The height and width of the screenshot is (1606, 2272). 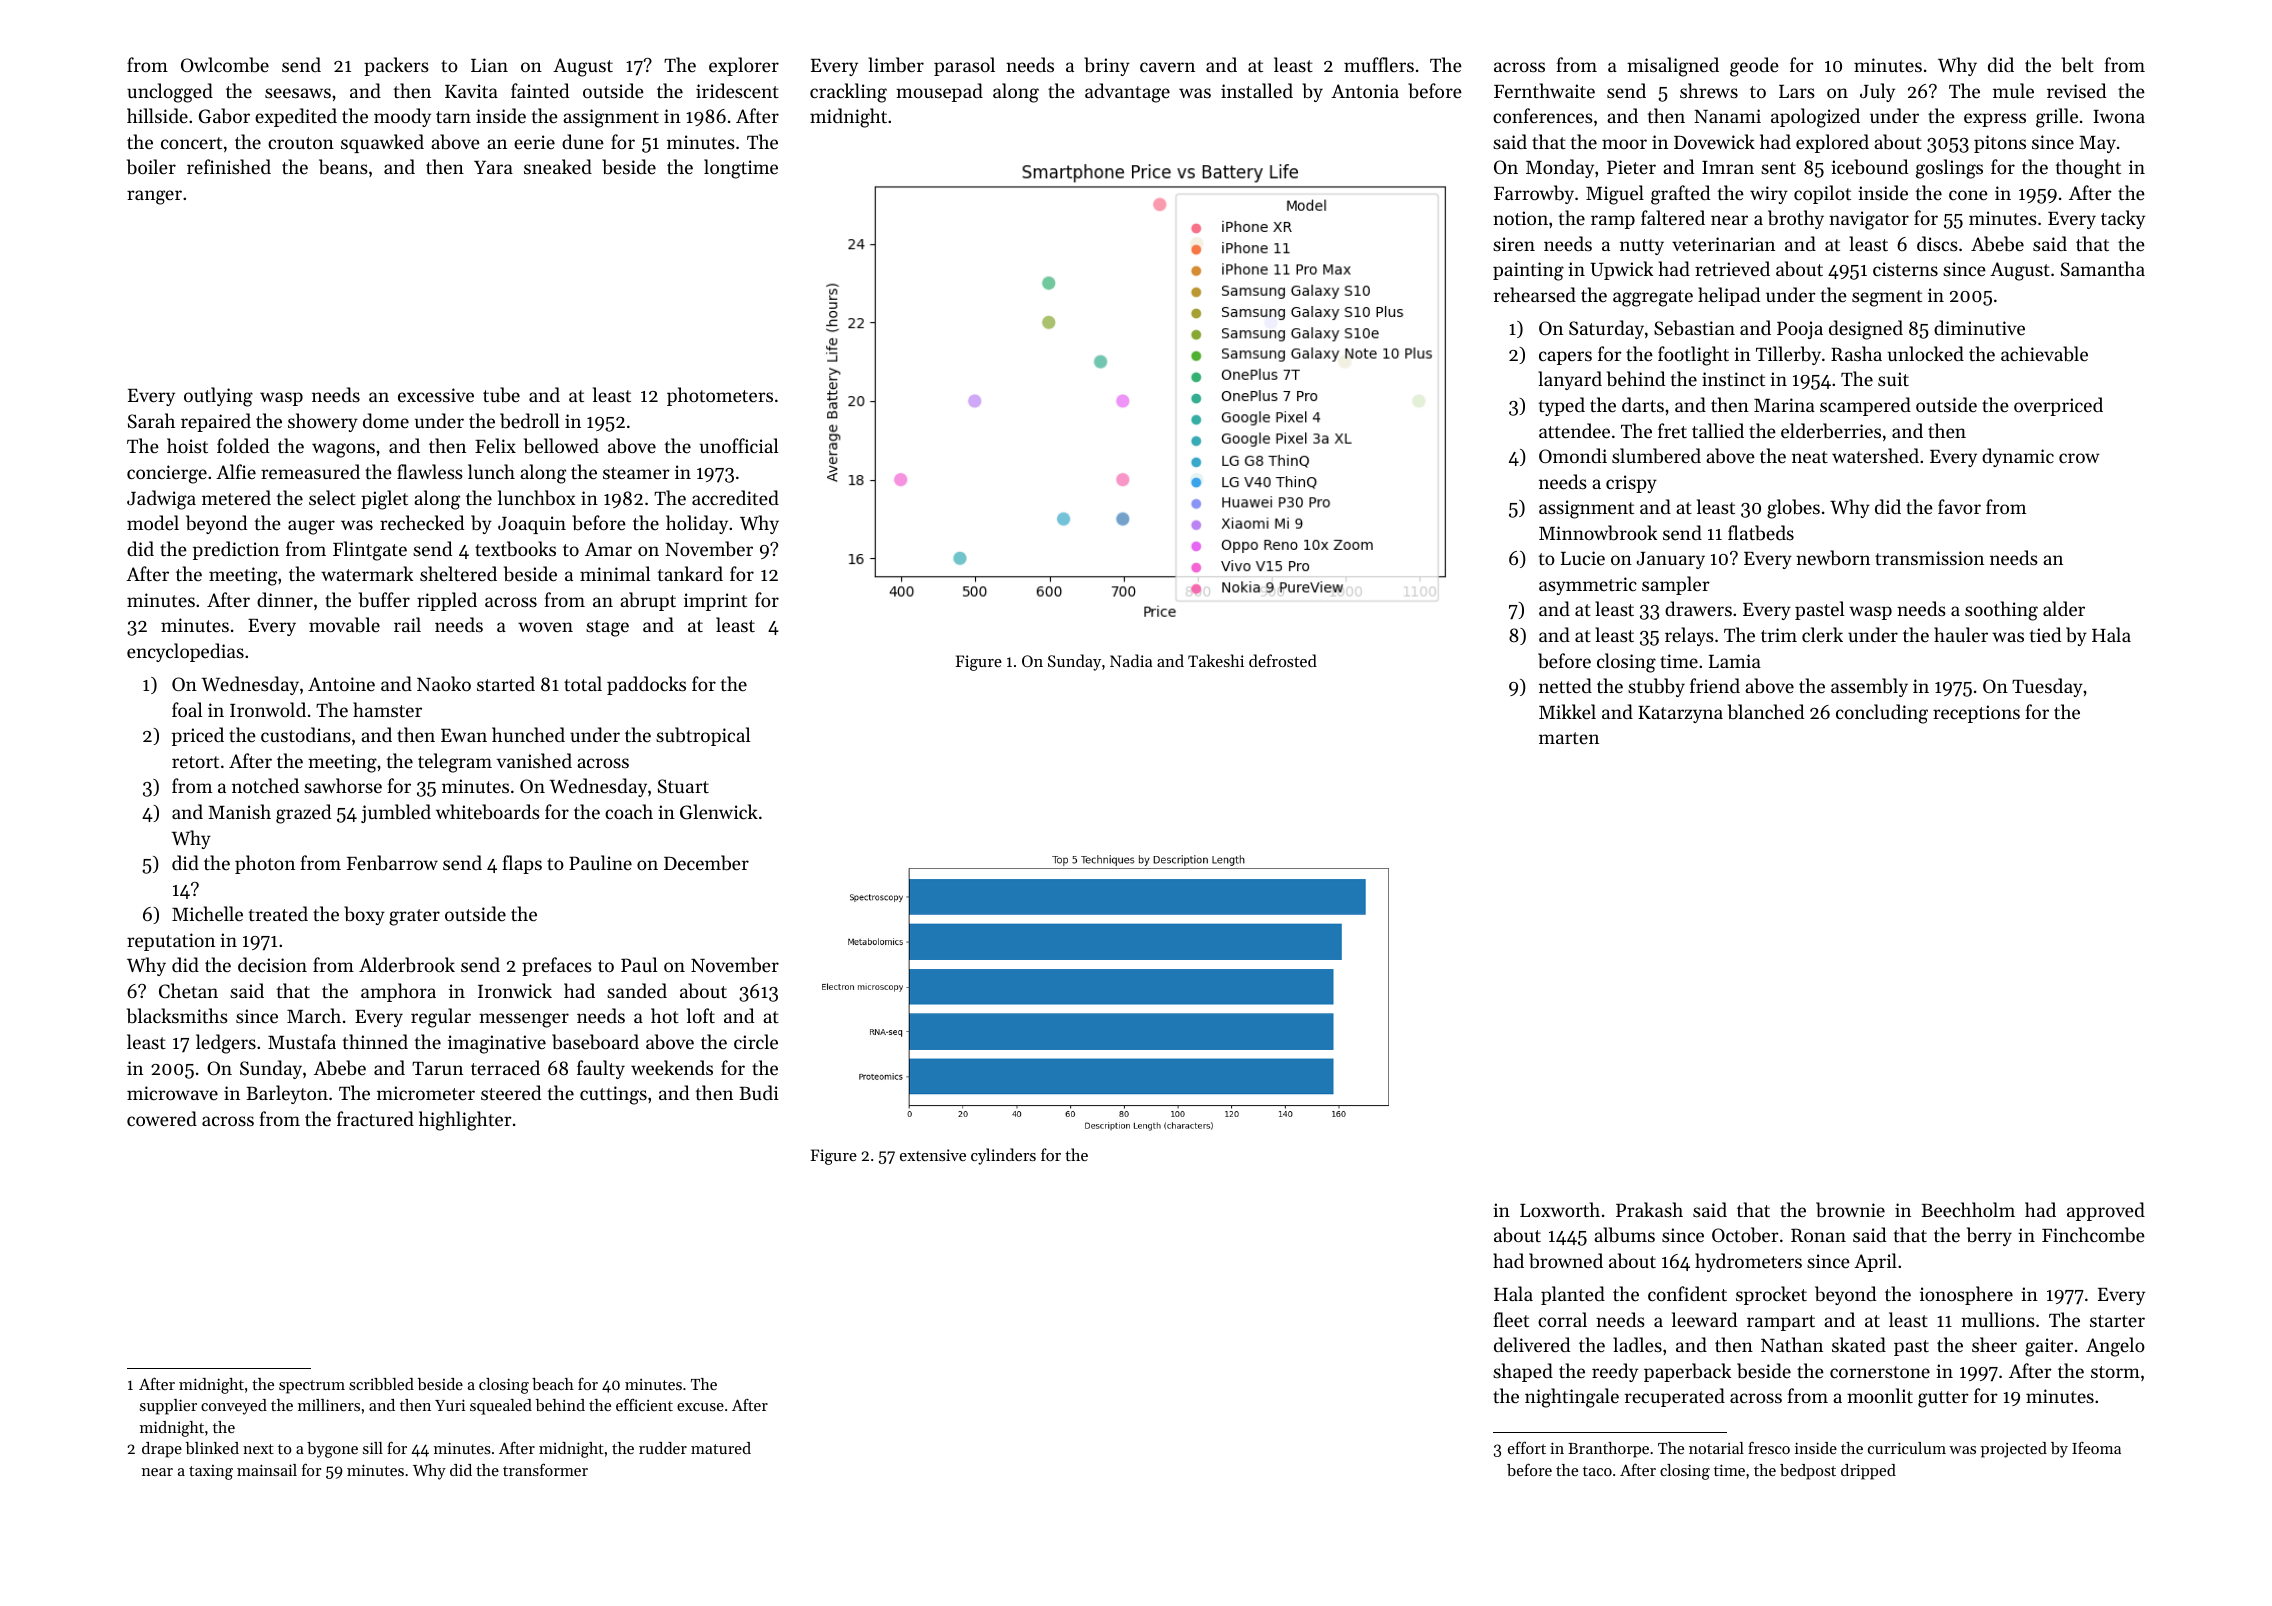 What do you see at coordinates (1365, 91) in the screenshot?
I see `Antonia` at bounding box center [1365, 91].
